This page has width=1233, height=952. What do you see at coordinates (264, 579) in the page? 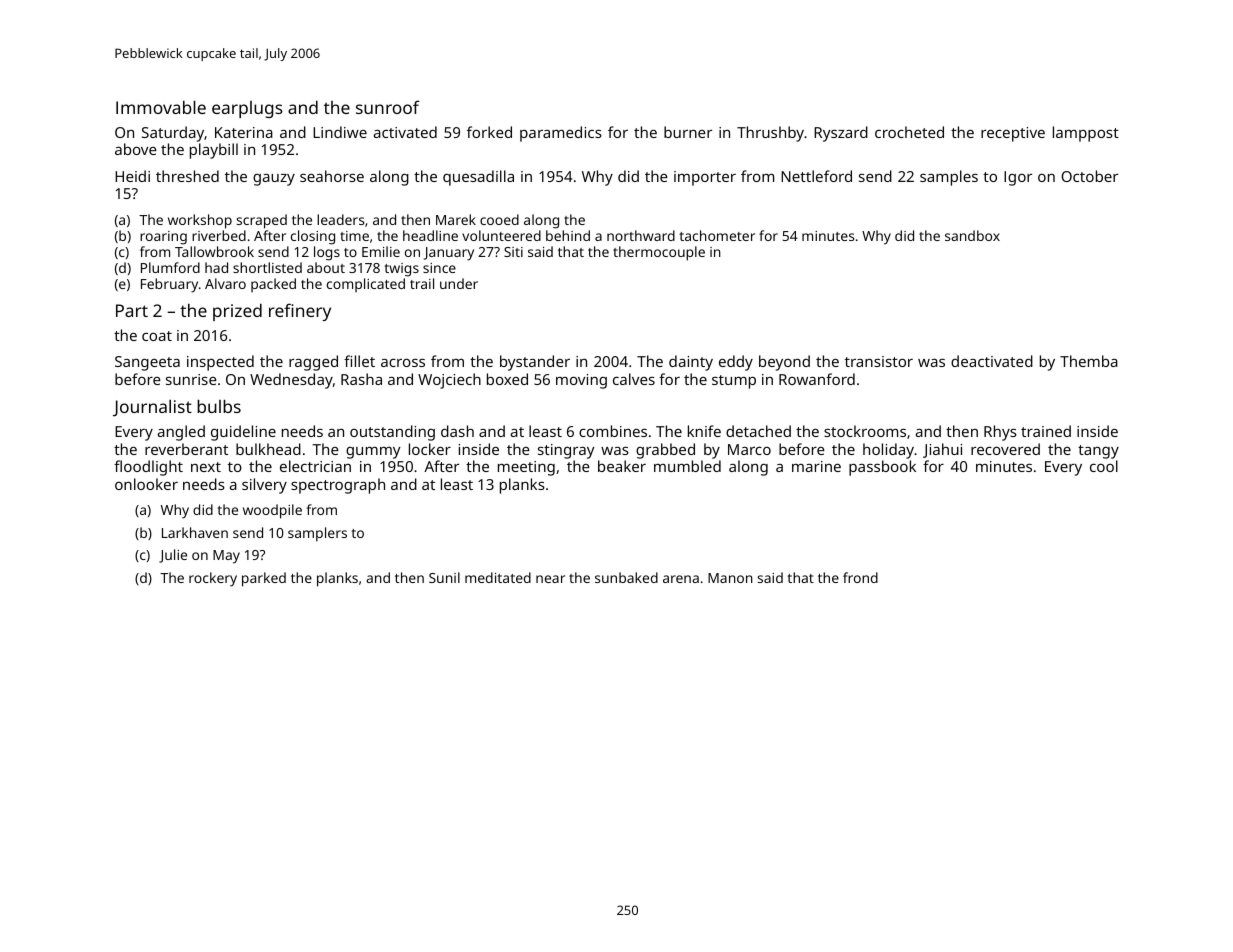
I see `parked` at bounding box center [264, 579].
